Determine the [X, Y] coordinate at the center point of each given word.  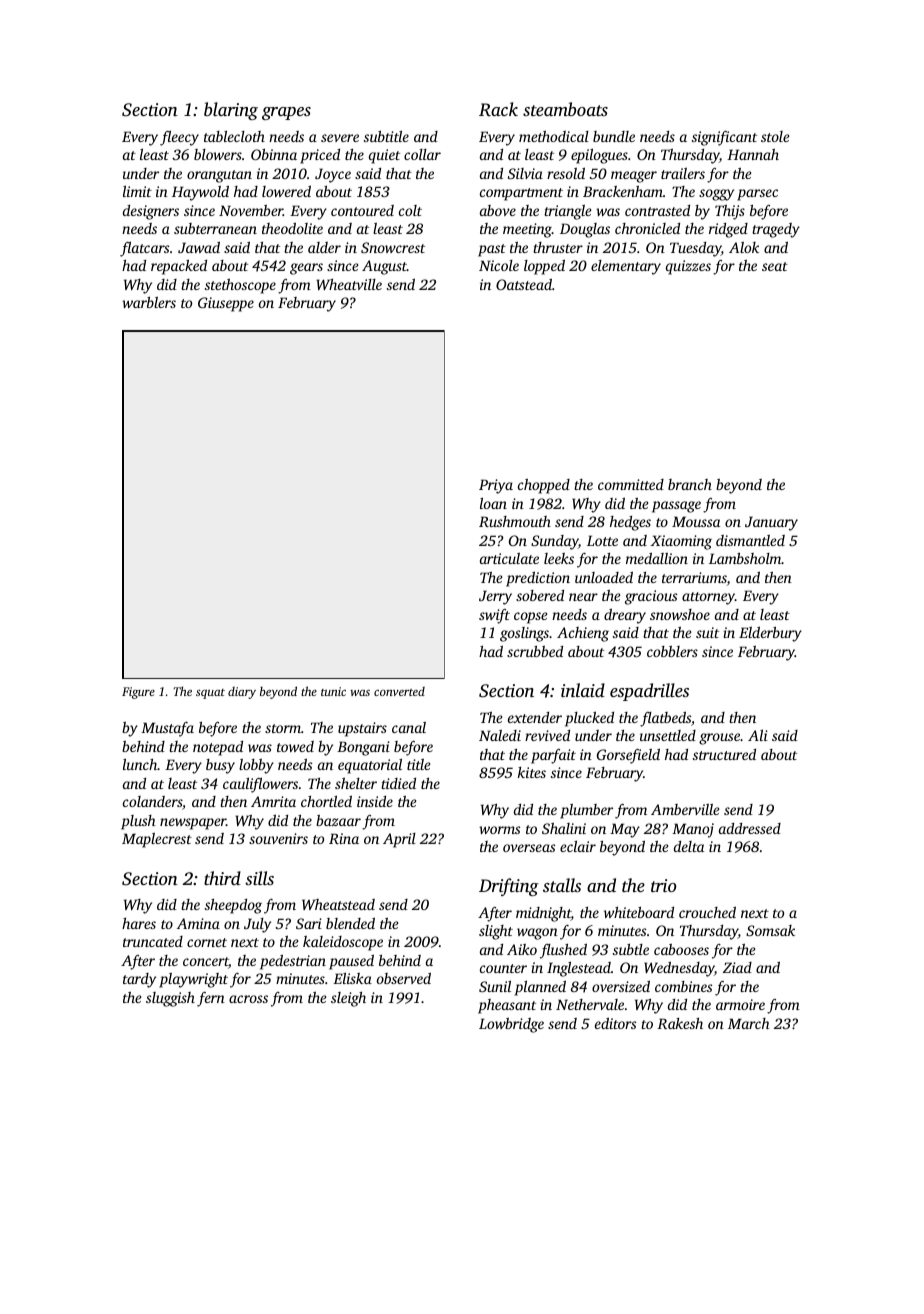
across [248, 999]
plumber [586, 811]
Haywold [200, 193]
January [771, 523]
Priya [496, 486]
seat [775, 266]
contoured [362, 210]
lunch [140, 764]
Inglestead [579, 969]
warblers [149, 302]
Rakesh [680, 1023]
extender [535, 717]
